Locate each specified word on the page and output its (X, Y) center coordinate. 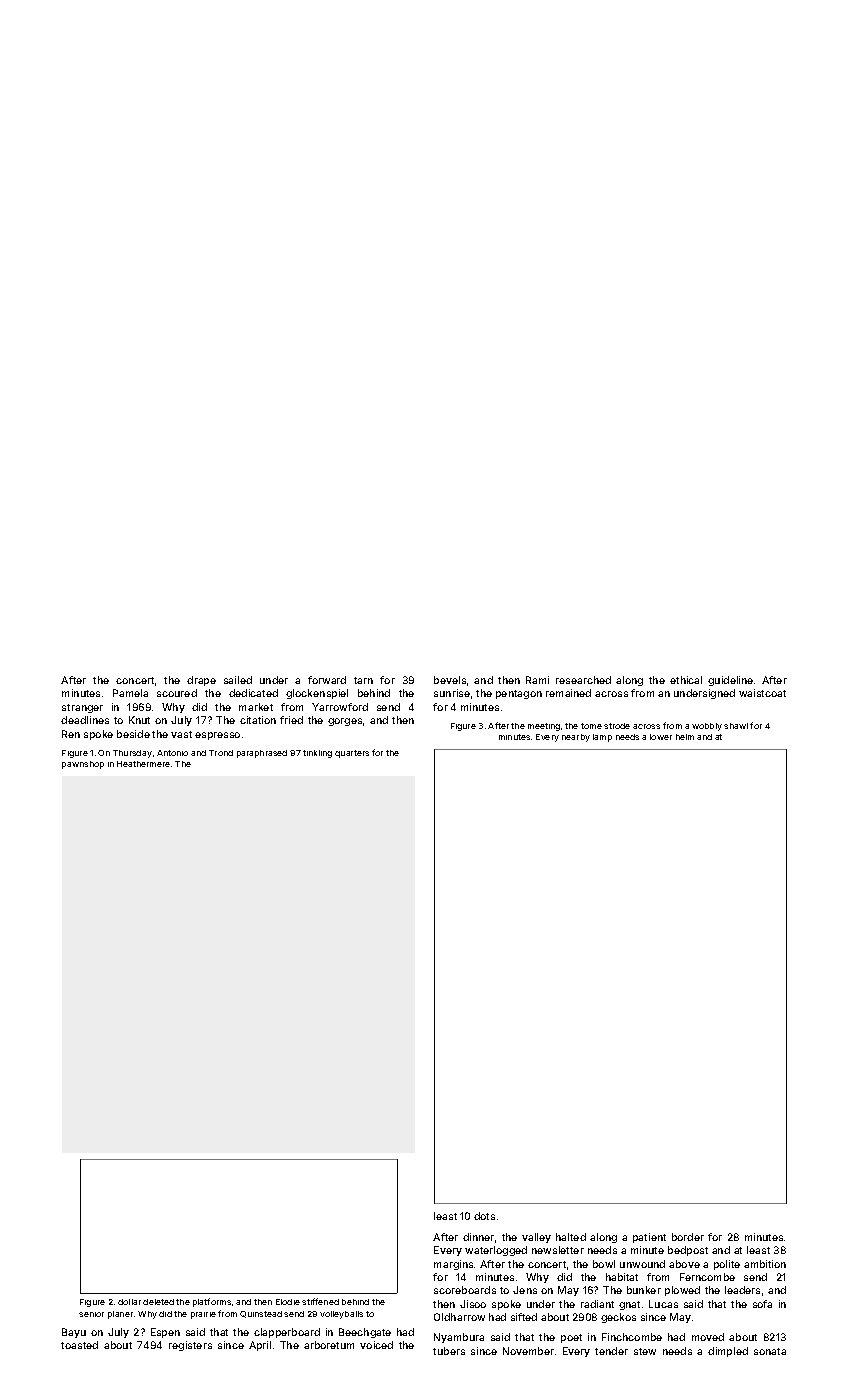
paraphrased (262, 754)
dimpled (728, 1352)
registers (190, 1346)
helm (685, 737)
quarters (352, 754)
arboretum (329, 1345)
